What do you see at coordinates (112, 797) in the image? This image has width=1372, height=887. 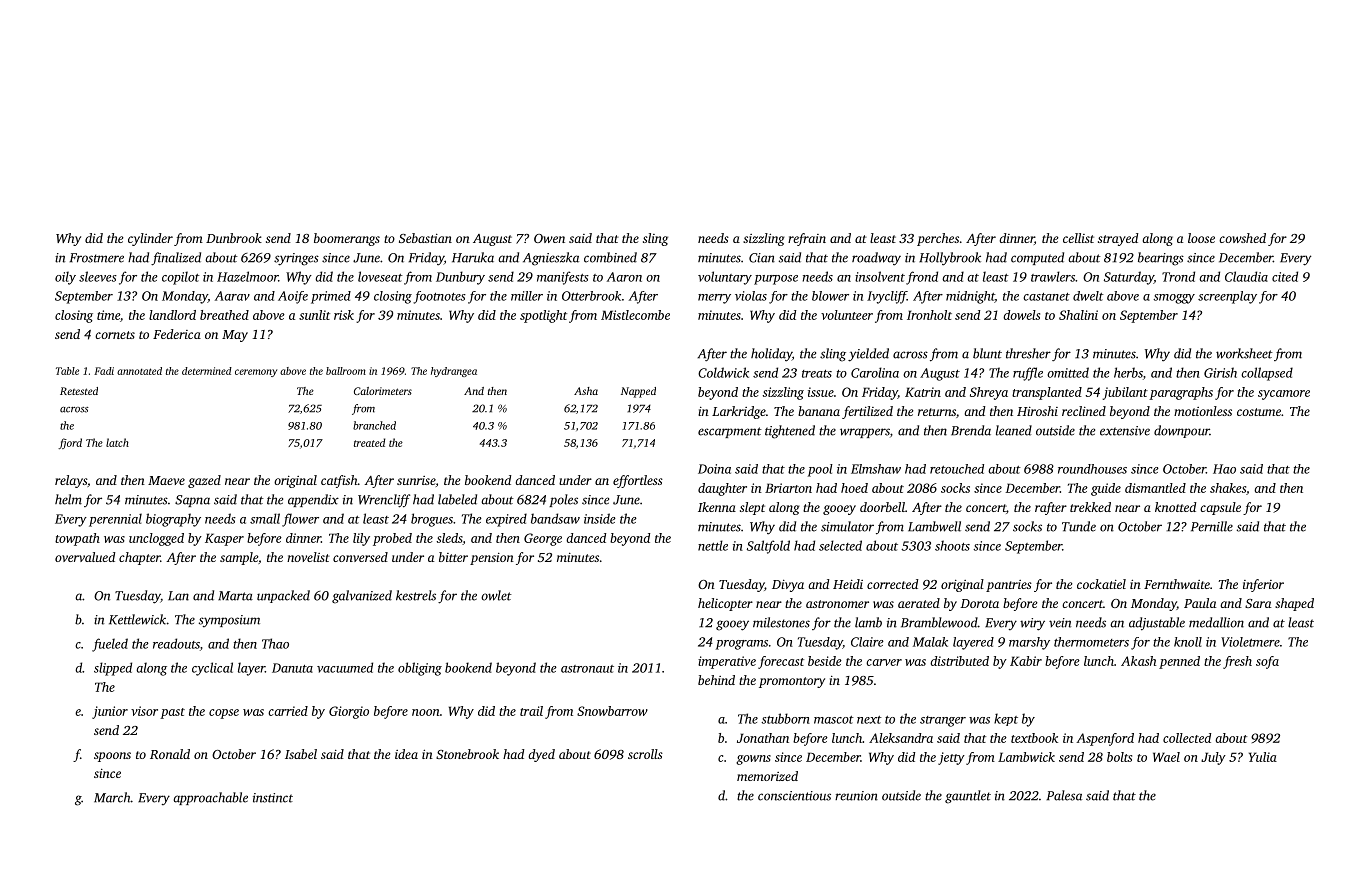 I see `March` at bounding box center [112, 797].
